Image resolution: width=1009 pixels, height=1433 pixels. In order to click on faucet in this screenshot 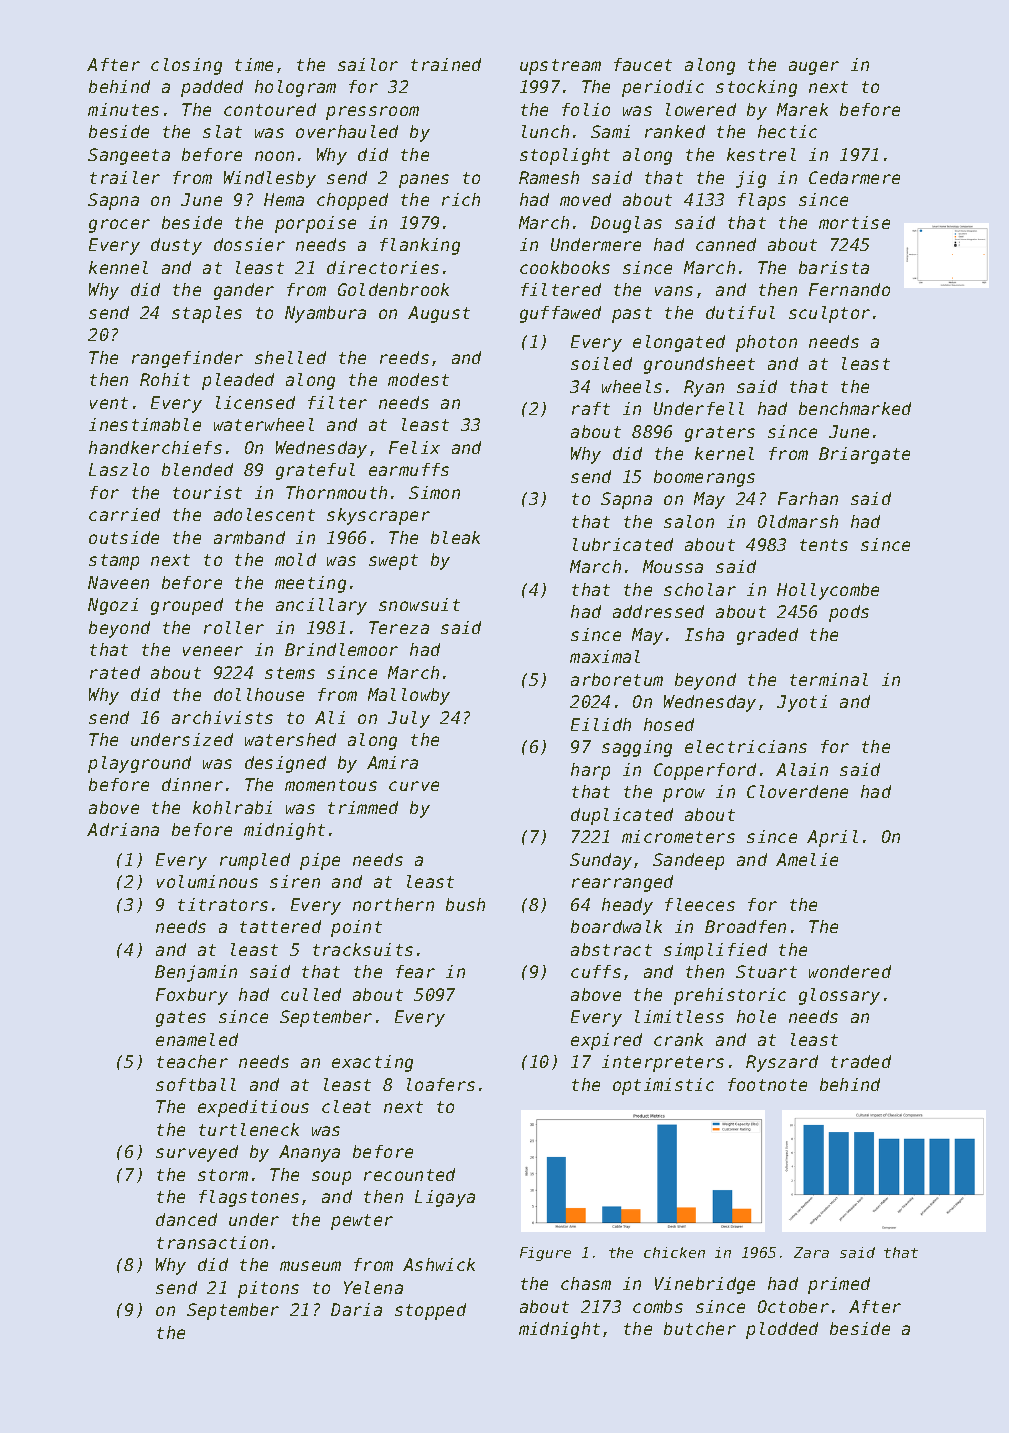, I will do `click(643, 64)`.
